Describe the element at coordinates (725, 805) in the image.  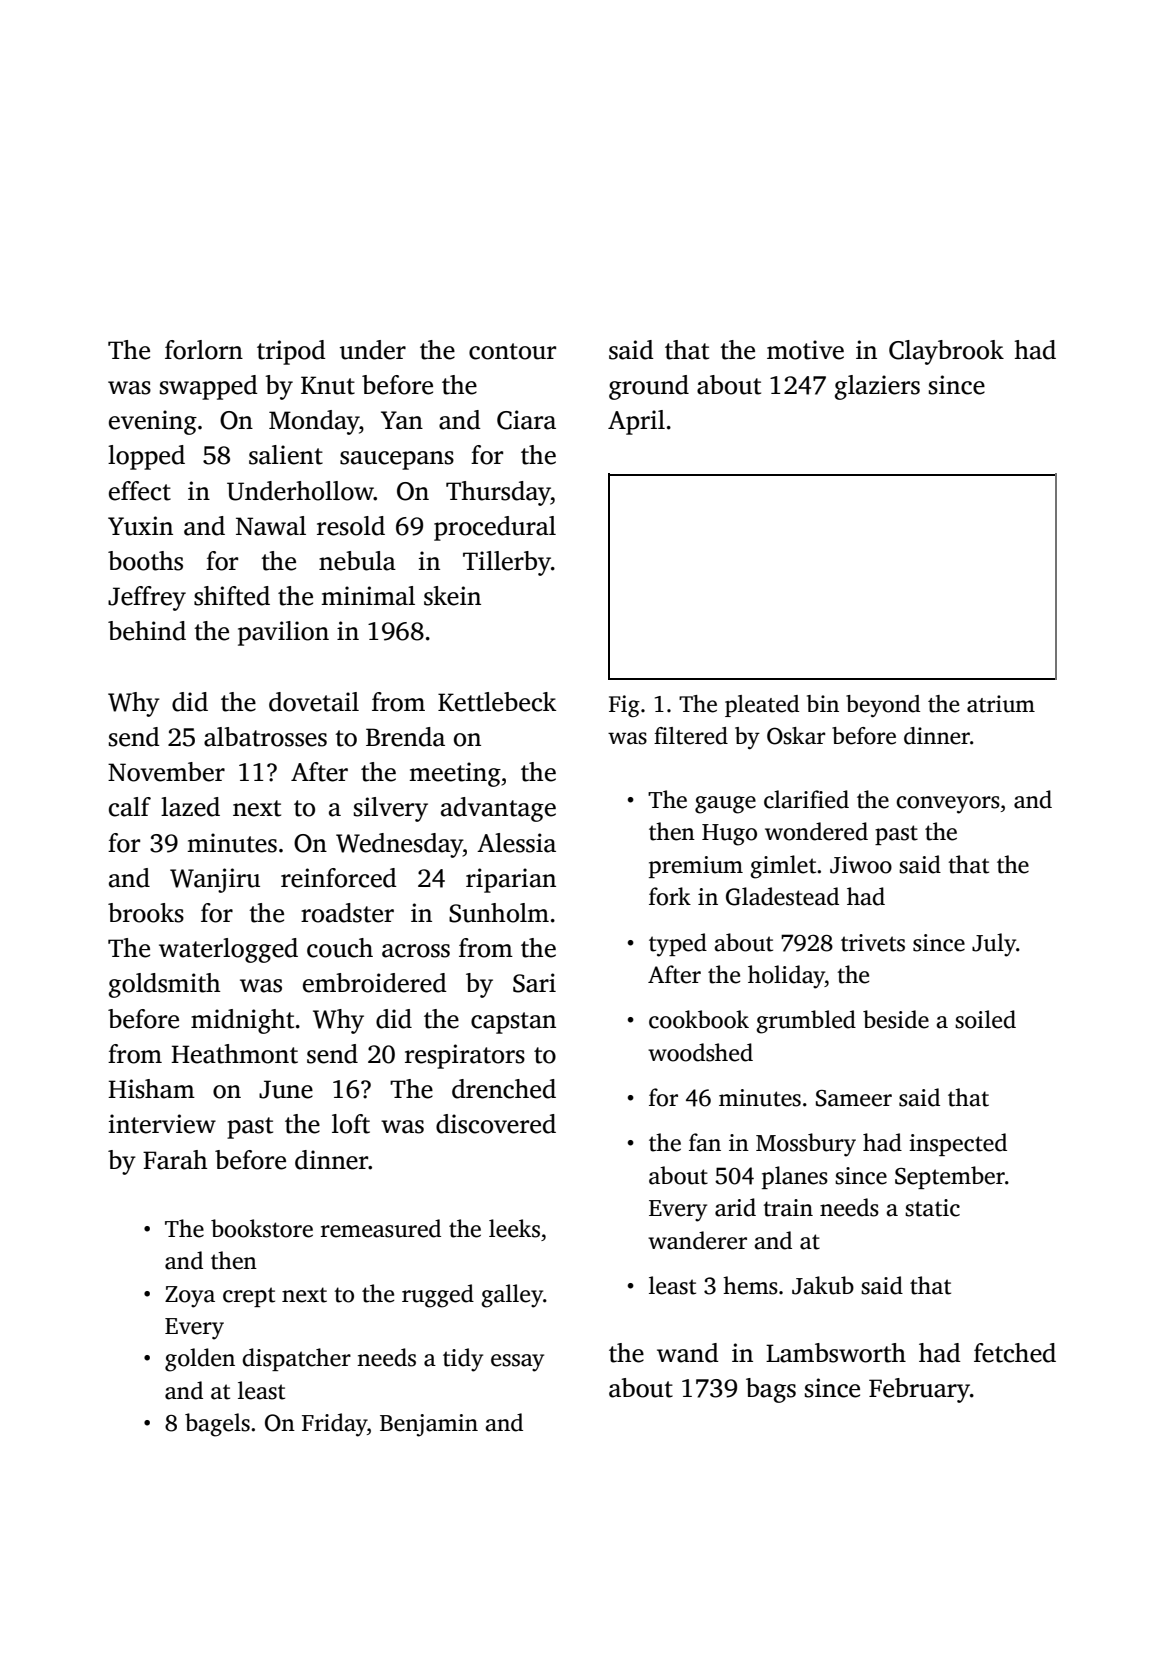
I see `gauge` at that location.
